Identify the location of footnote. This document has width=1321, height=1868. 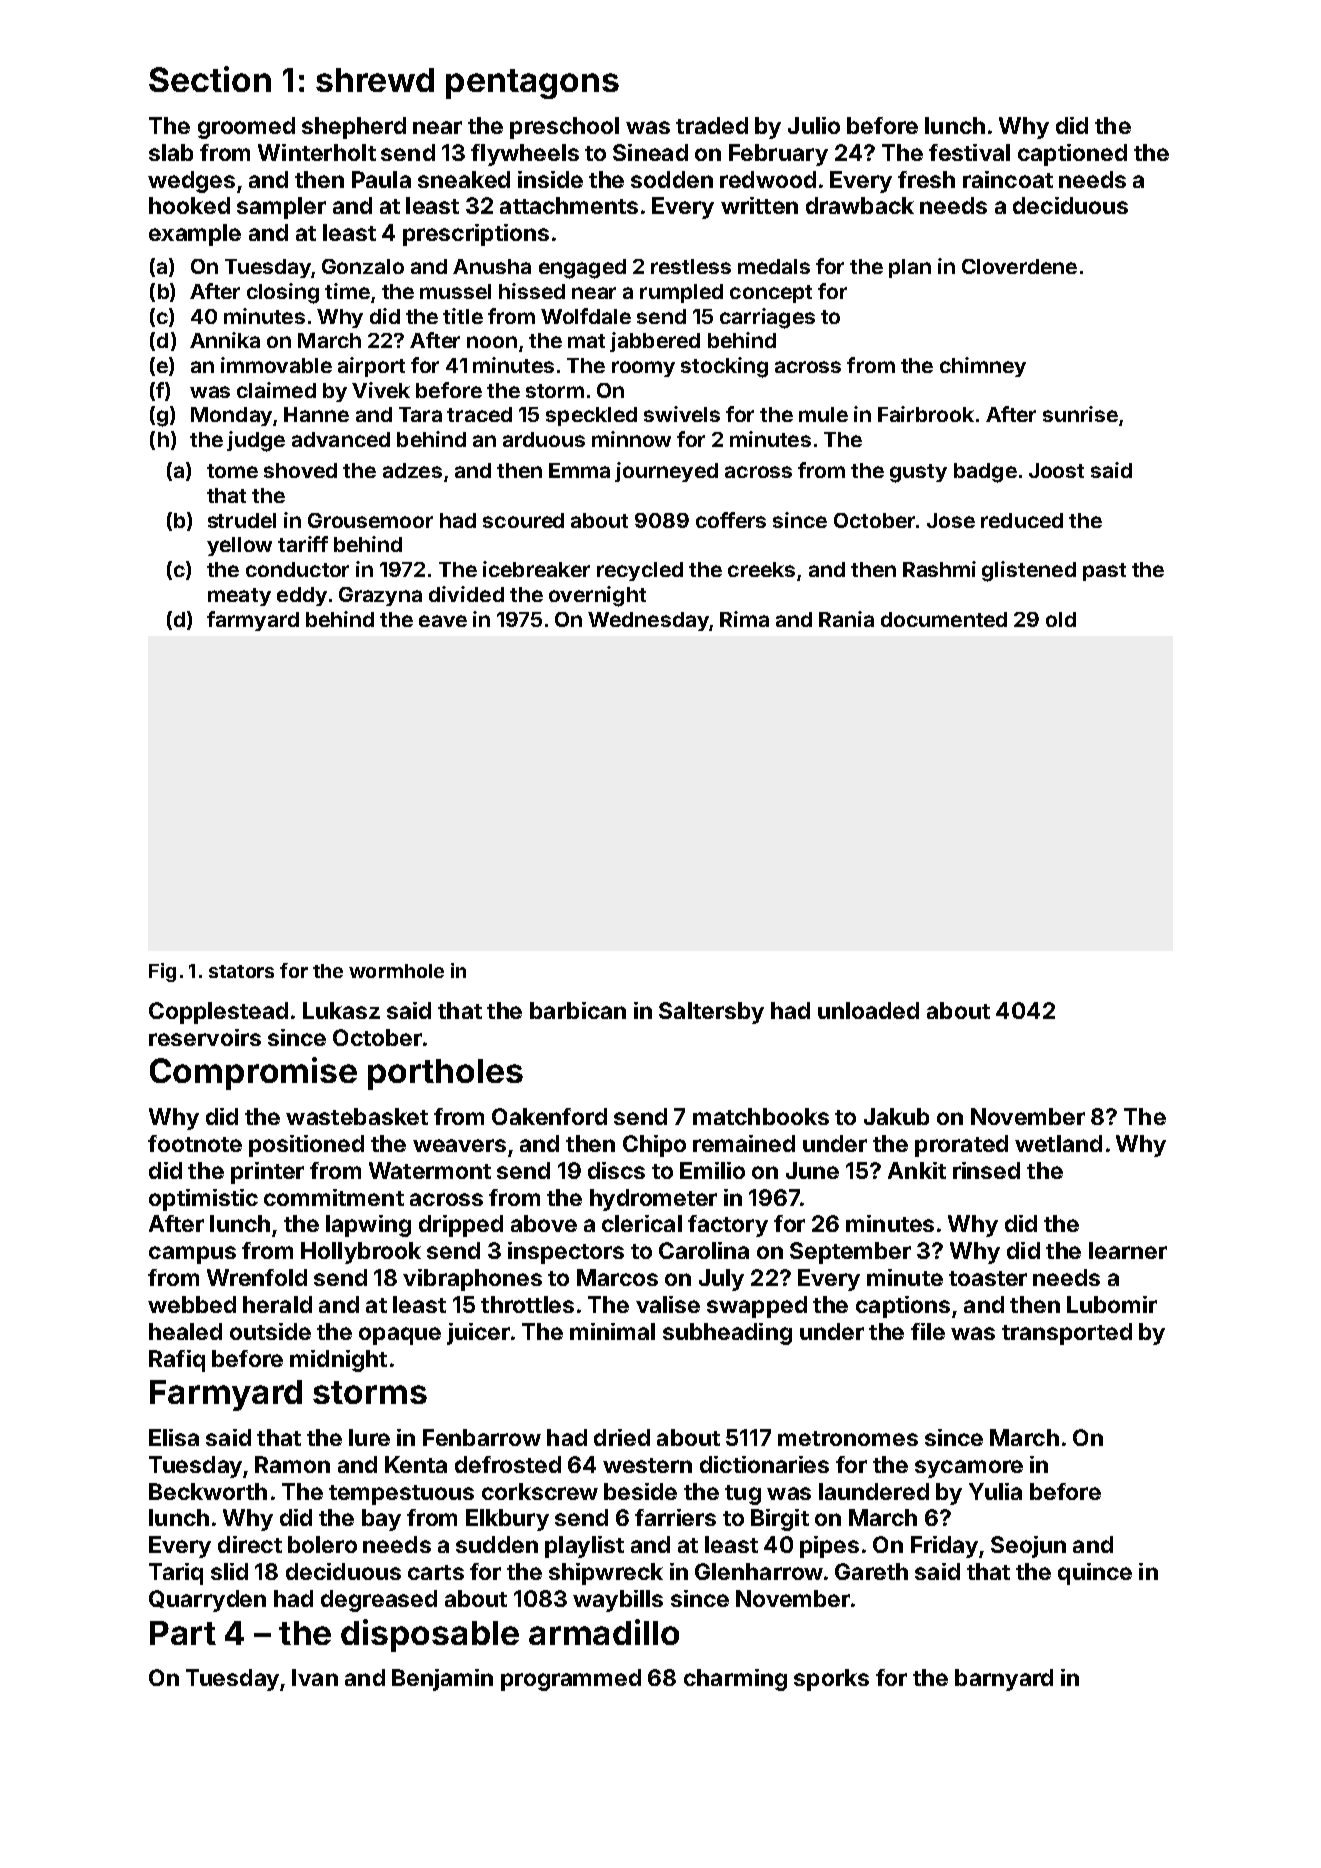
(195, 1143).
